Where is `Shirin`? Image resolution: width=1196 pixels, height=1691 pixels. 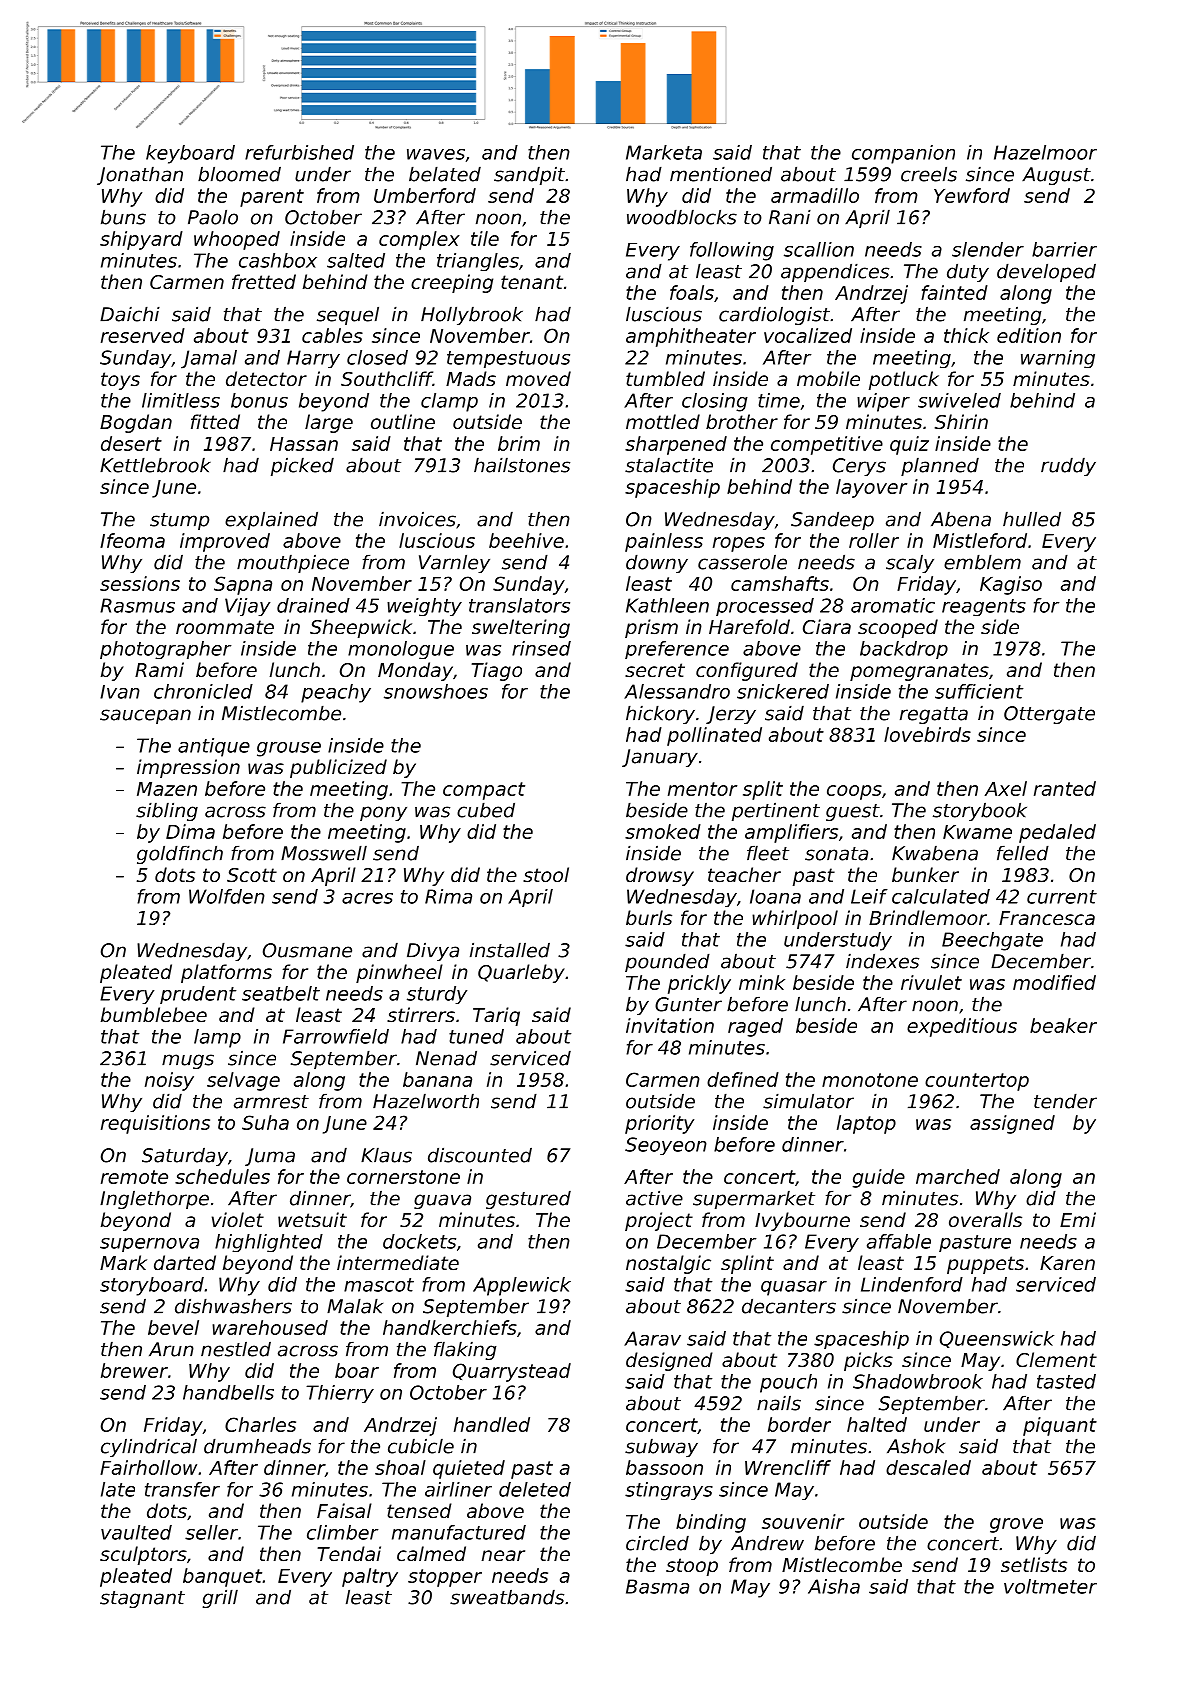
Shirin is located at coordinates (961, 421).
